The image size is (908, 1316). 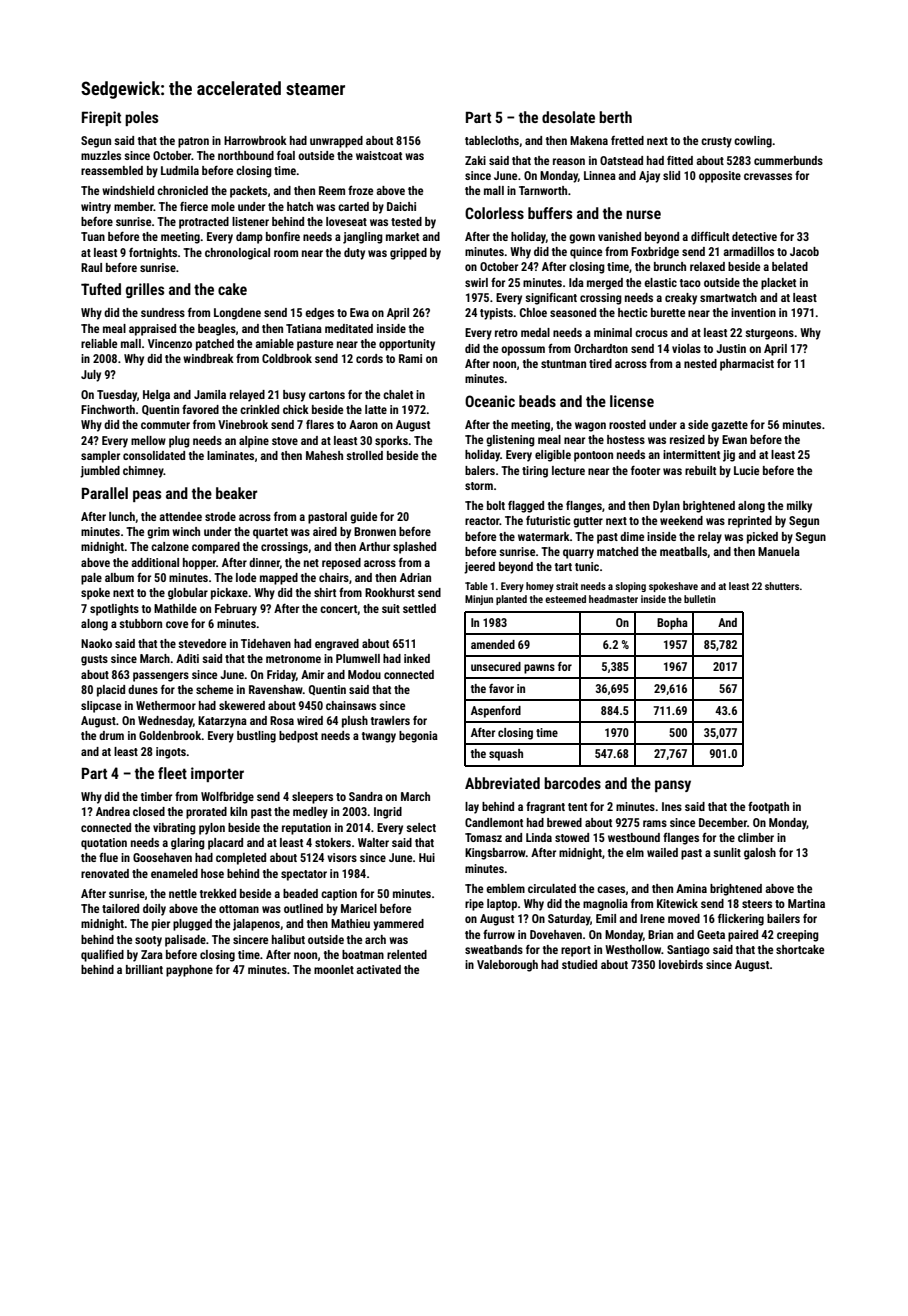 I want to click on mapped, so click(x=279, y=579).
